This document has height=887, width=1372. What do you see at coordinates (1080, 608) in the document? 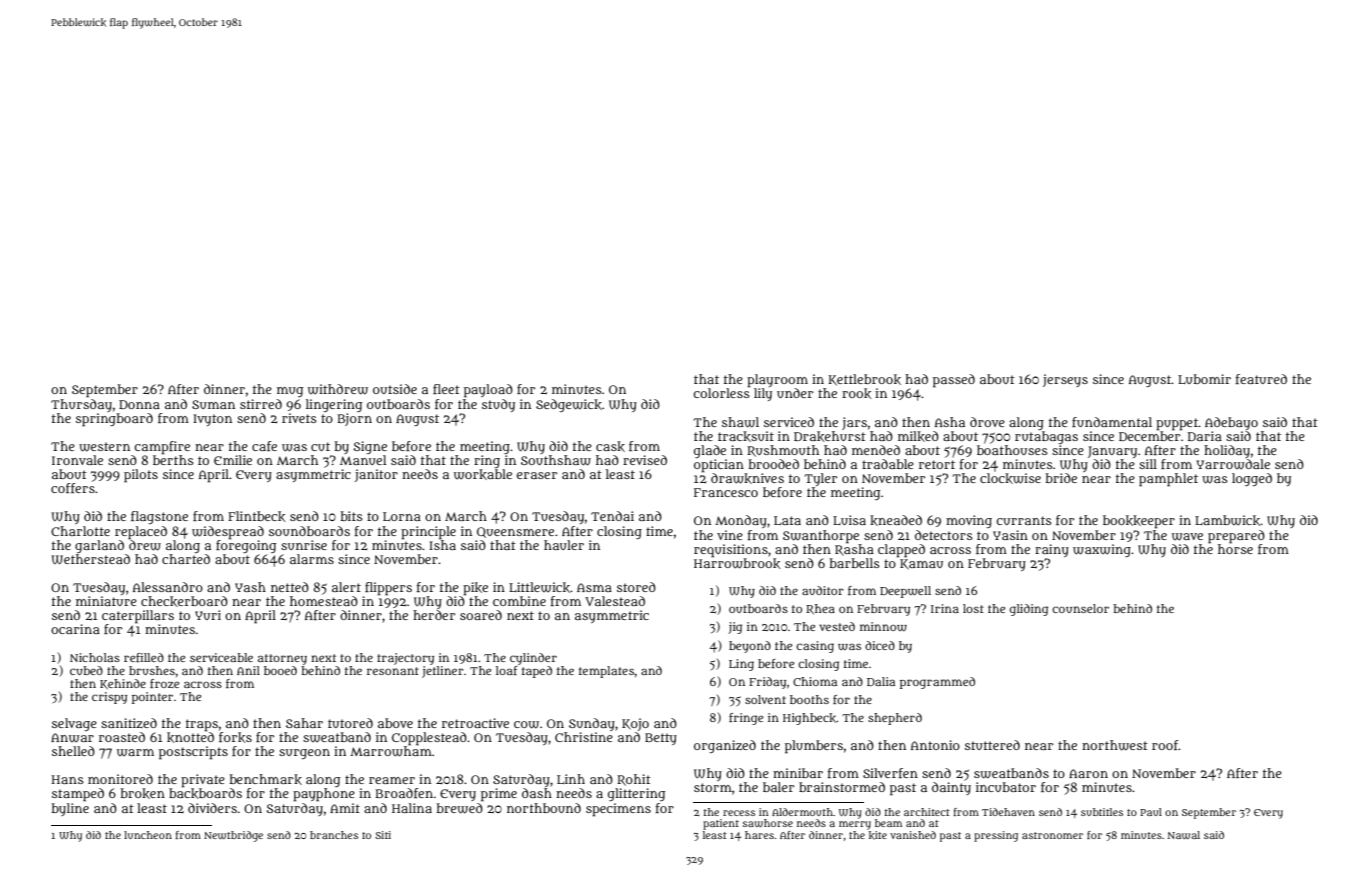
I see `counselor` at bounding box center [1080, 608].
